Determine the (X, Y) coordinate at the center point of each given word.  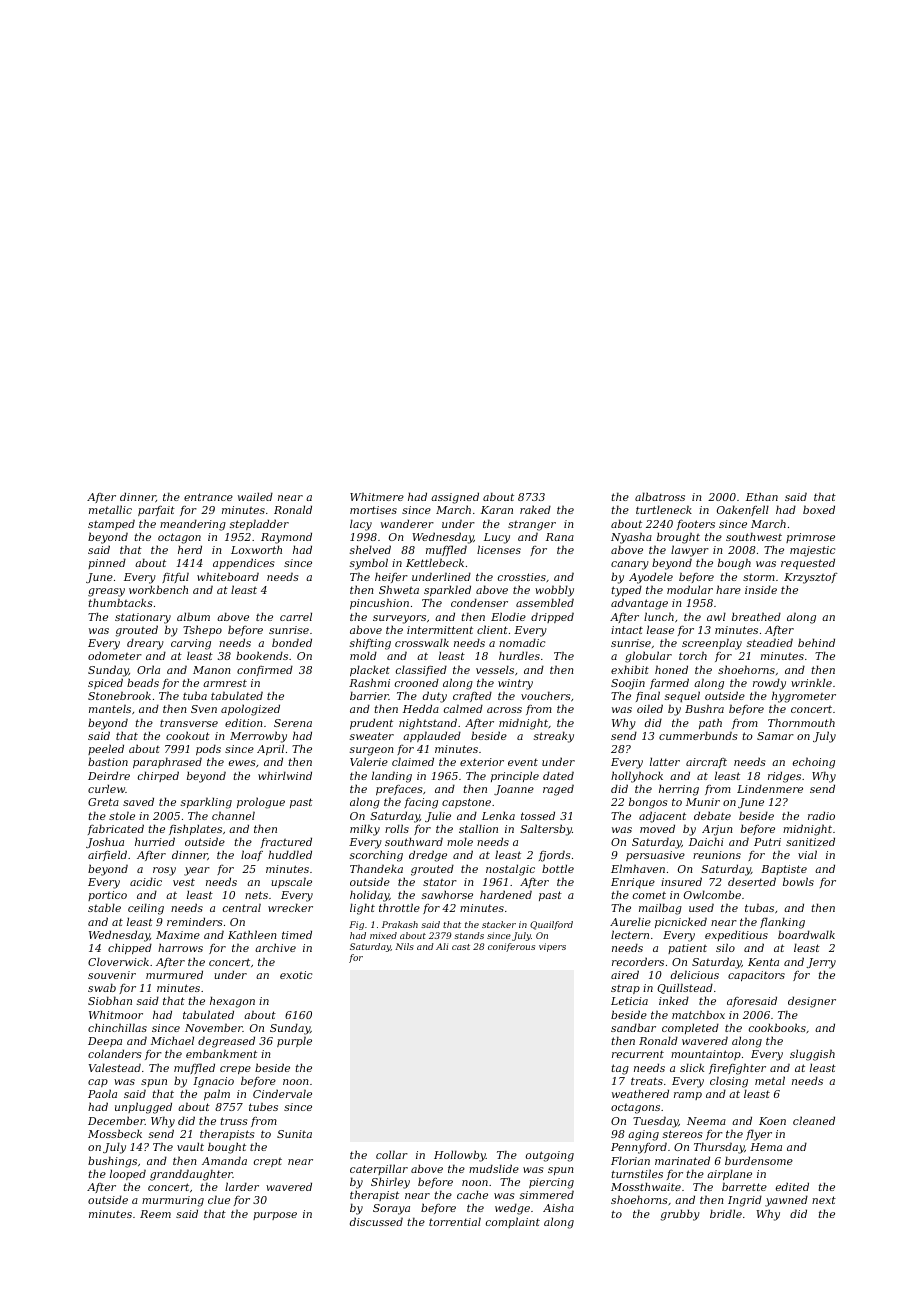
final (648, 696)
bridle (726, 1213)
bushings (112, 1162)
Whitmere (377, 496)
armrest (225, 683)
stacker (499, 924)
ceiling (146, 909)
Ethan (762, 496)
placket (370, 670)
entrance (208, 497)
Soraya (391, 1209)
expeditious (736, 935)
